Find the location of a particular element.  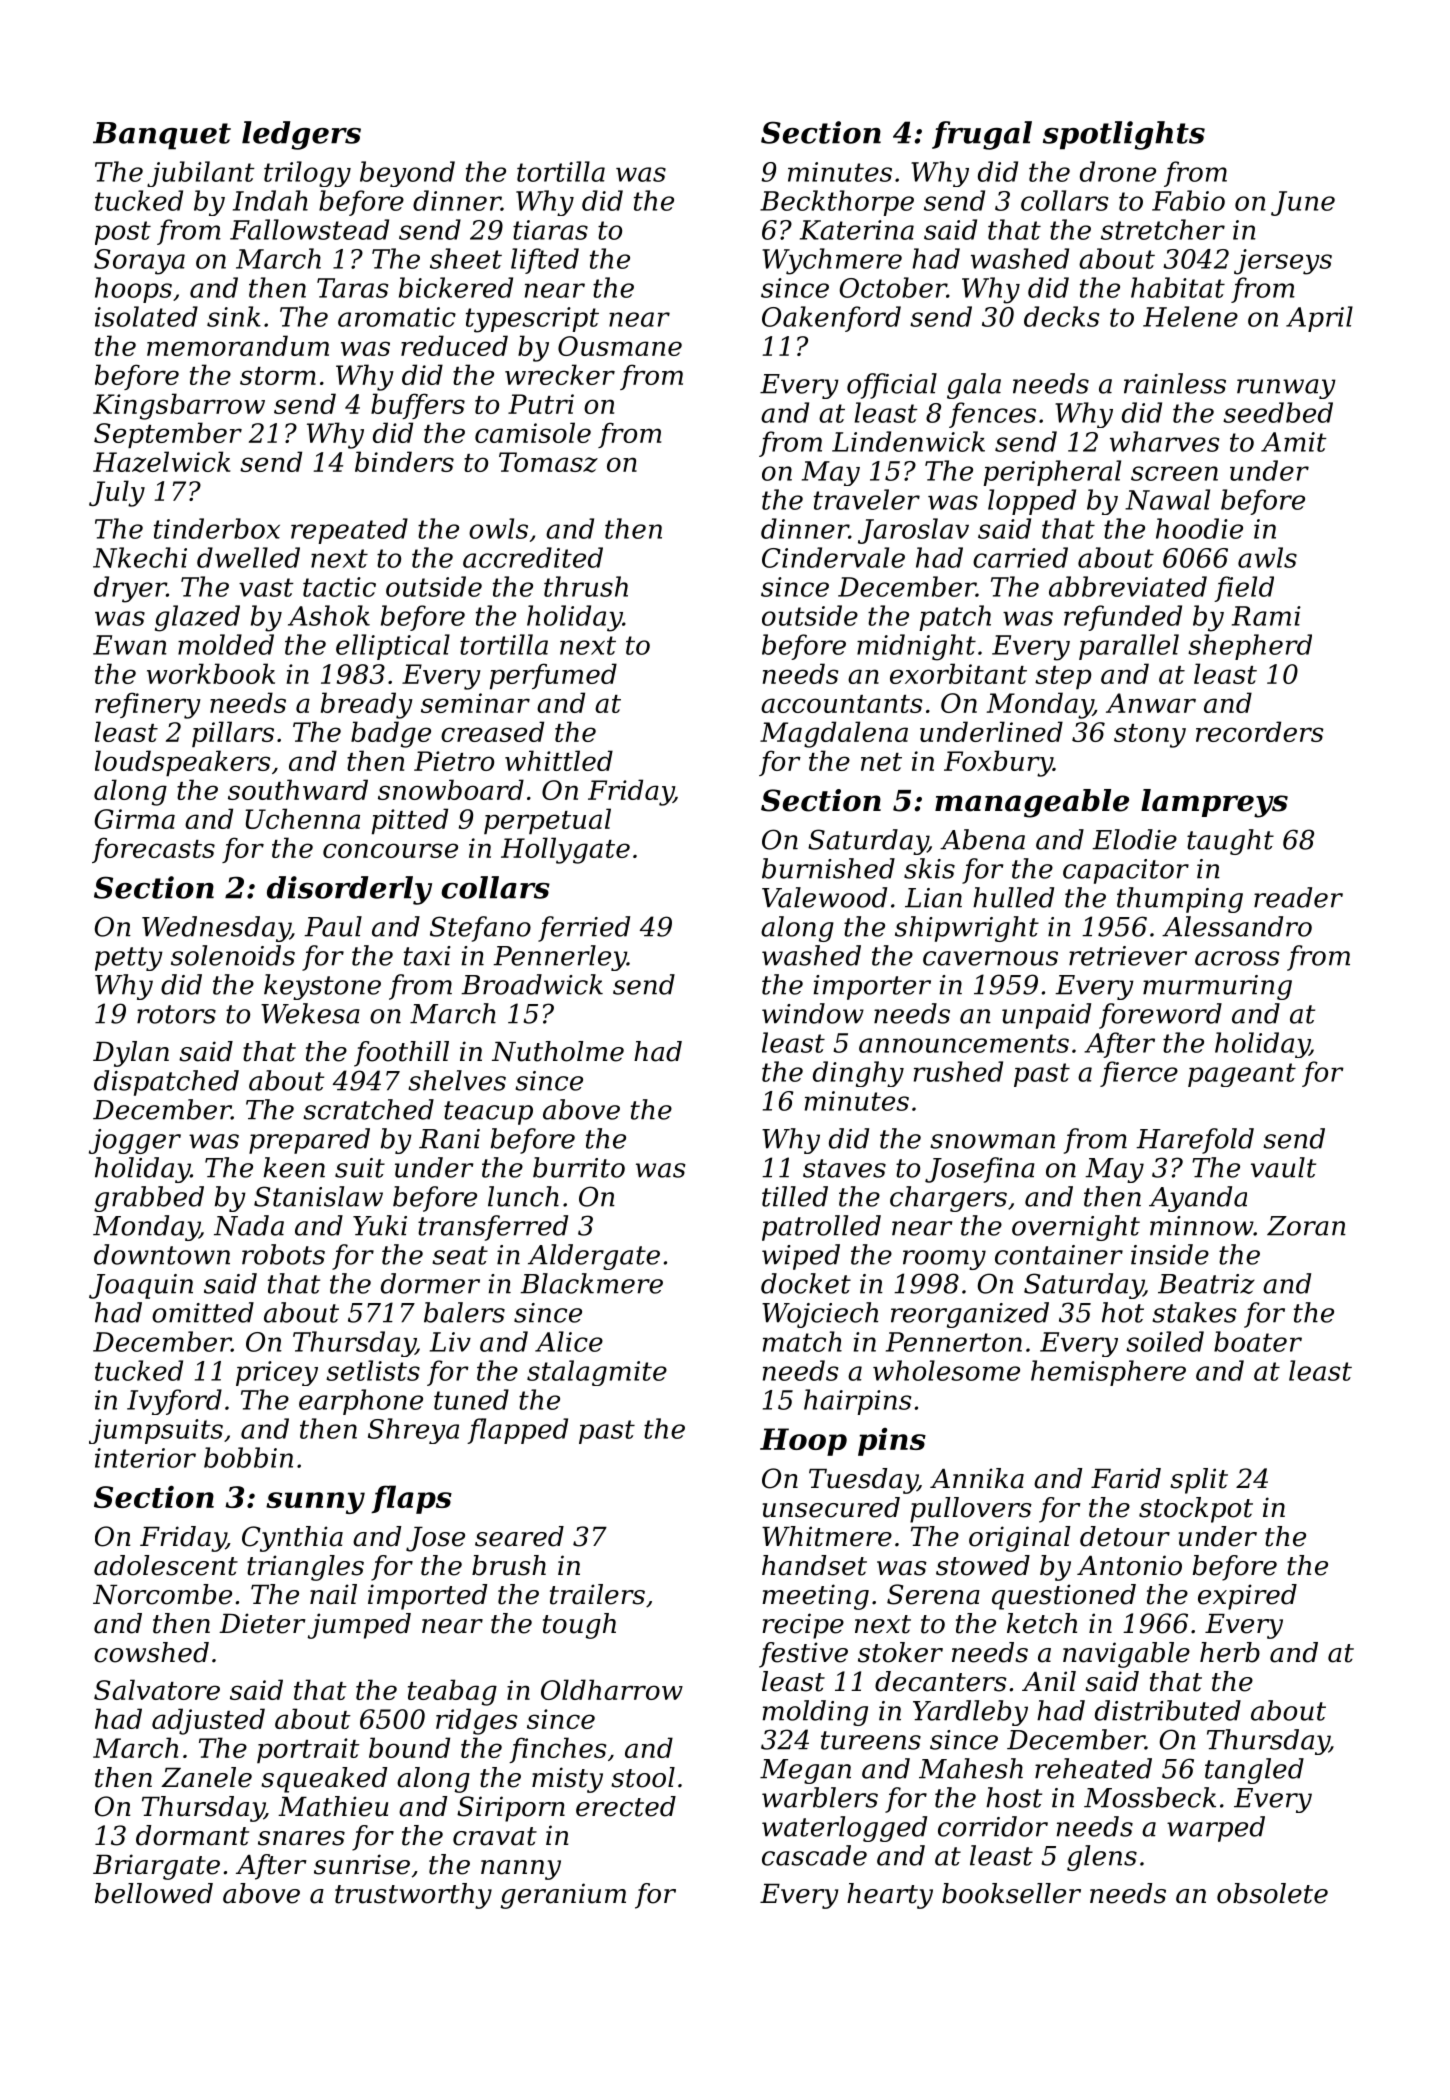

Cindervale is located at coordinates (833, 557).
